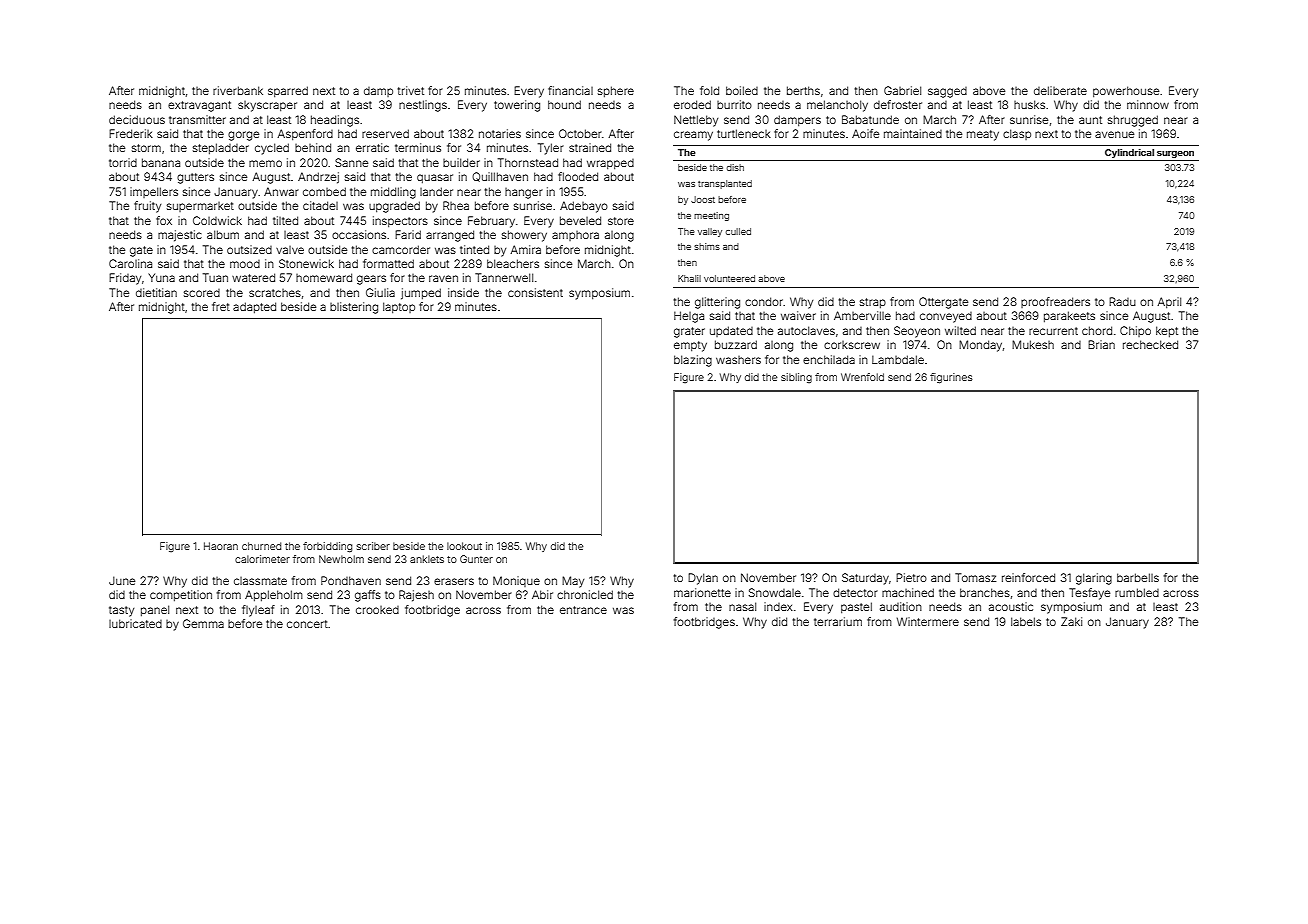  Describe the element at coordinates (564, 104) in the document. I see `hound` at that location.
